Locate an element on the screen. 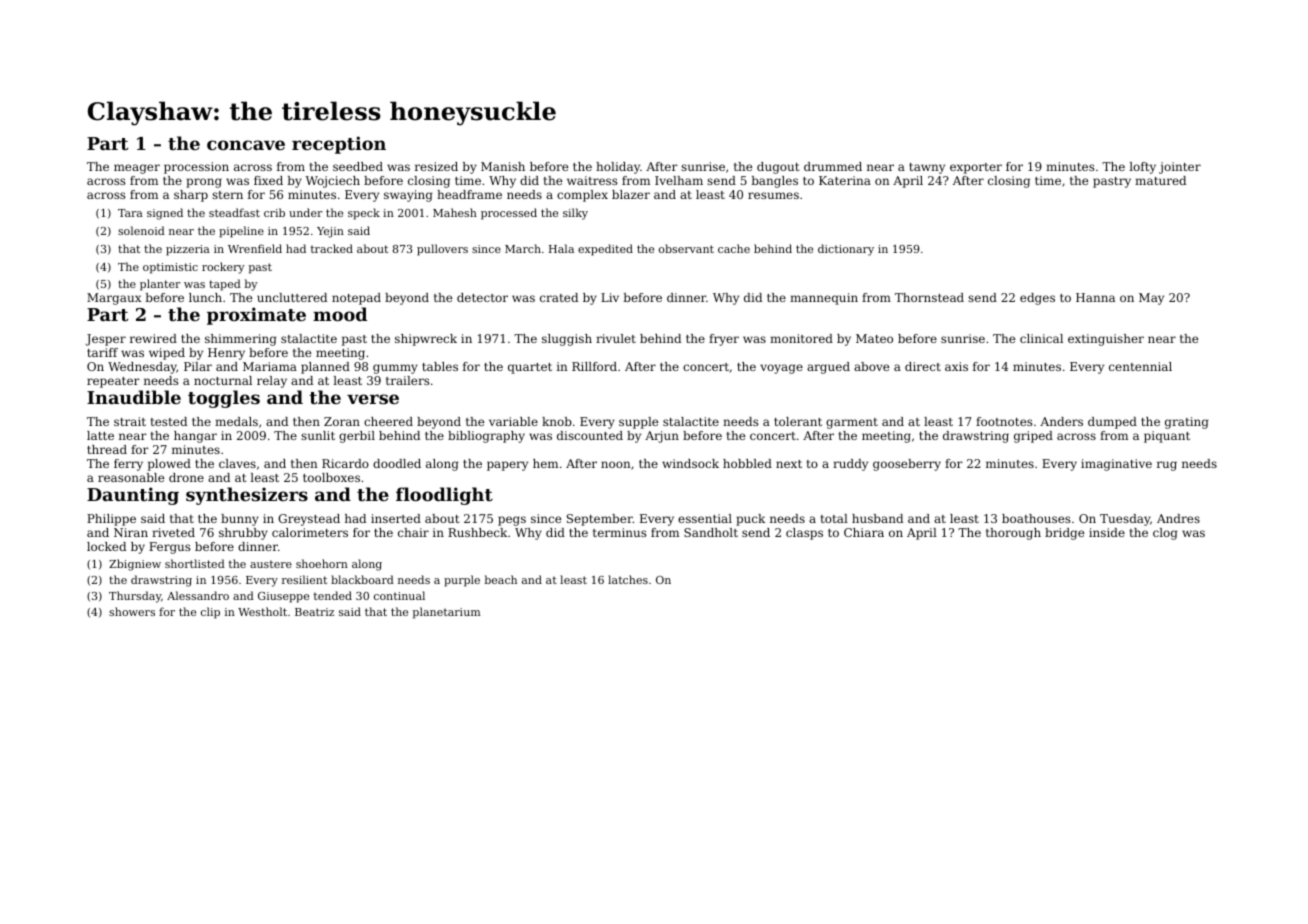 The height and width of the screenshot is (924, 1308). footnotes is located at coordinates (1004, 421).
